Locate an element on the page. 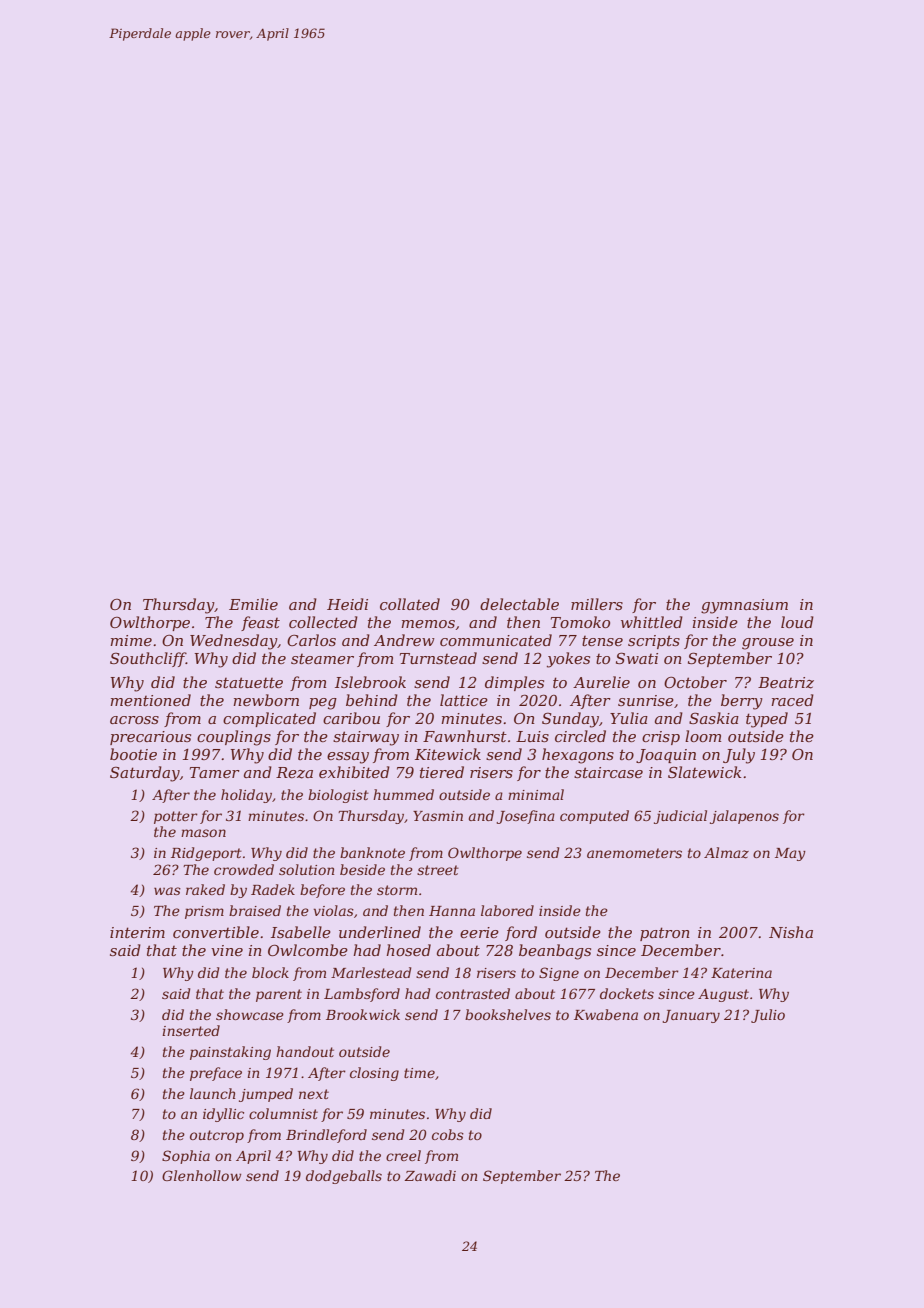 The image size is (924, 1308). idyllic is located at coordinates (223, 1115).
